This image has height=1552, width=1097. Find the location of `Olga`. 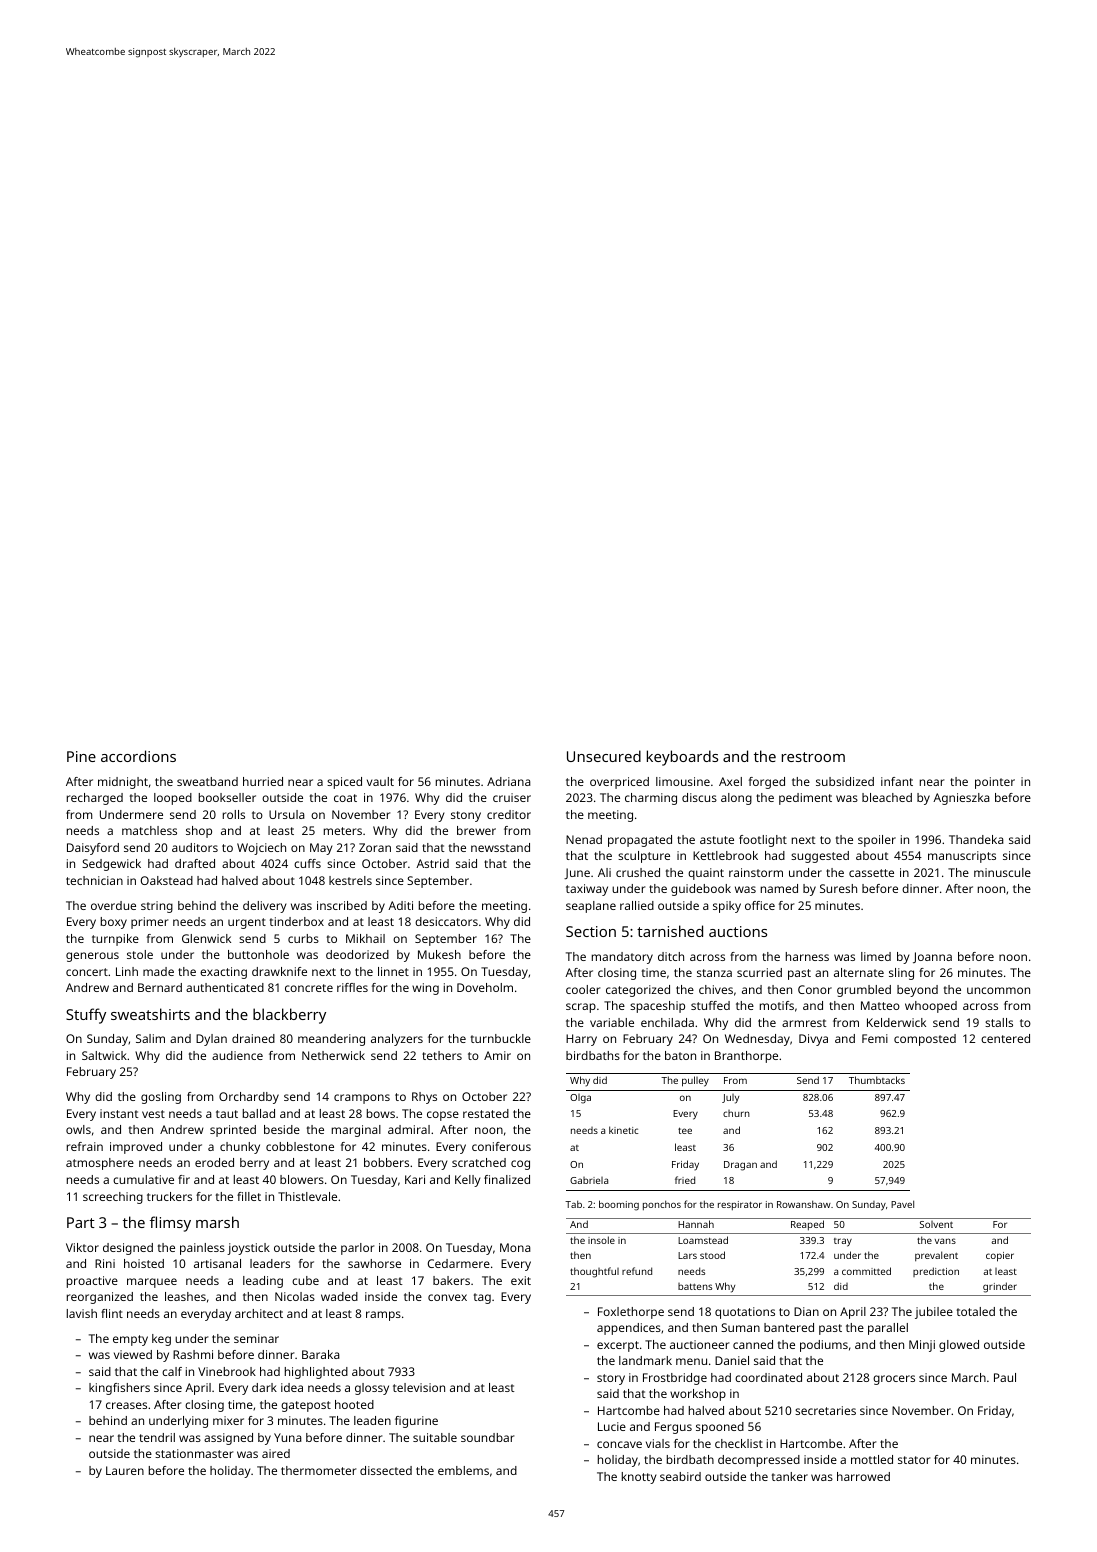

Olga is located at coordinates (580, 1099).
